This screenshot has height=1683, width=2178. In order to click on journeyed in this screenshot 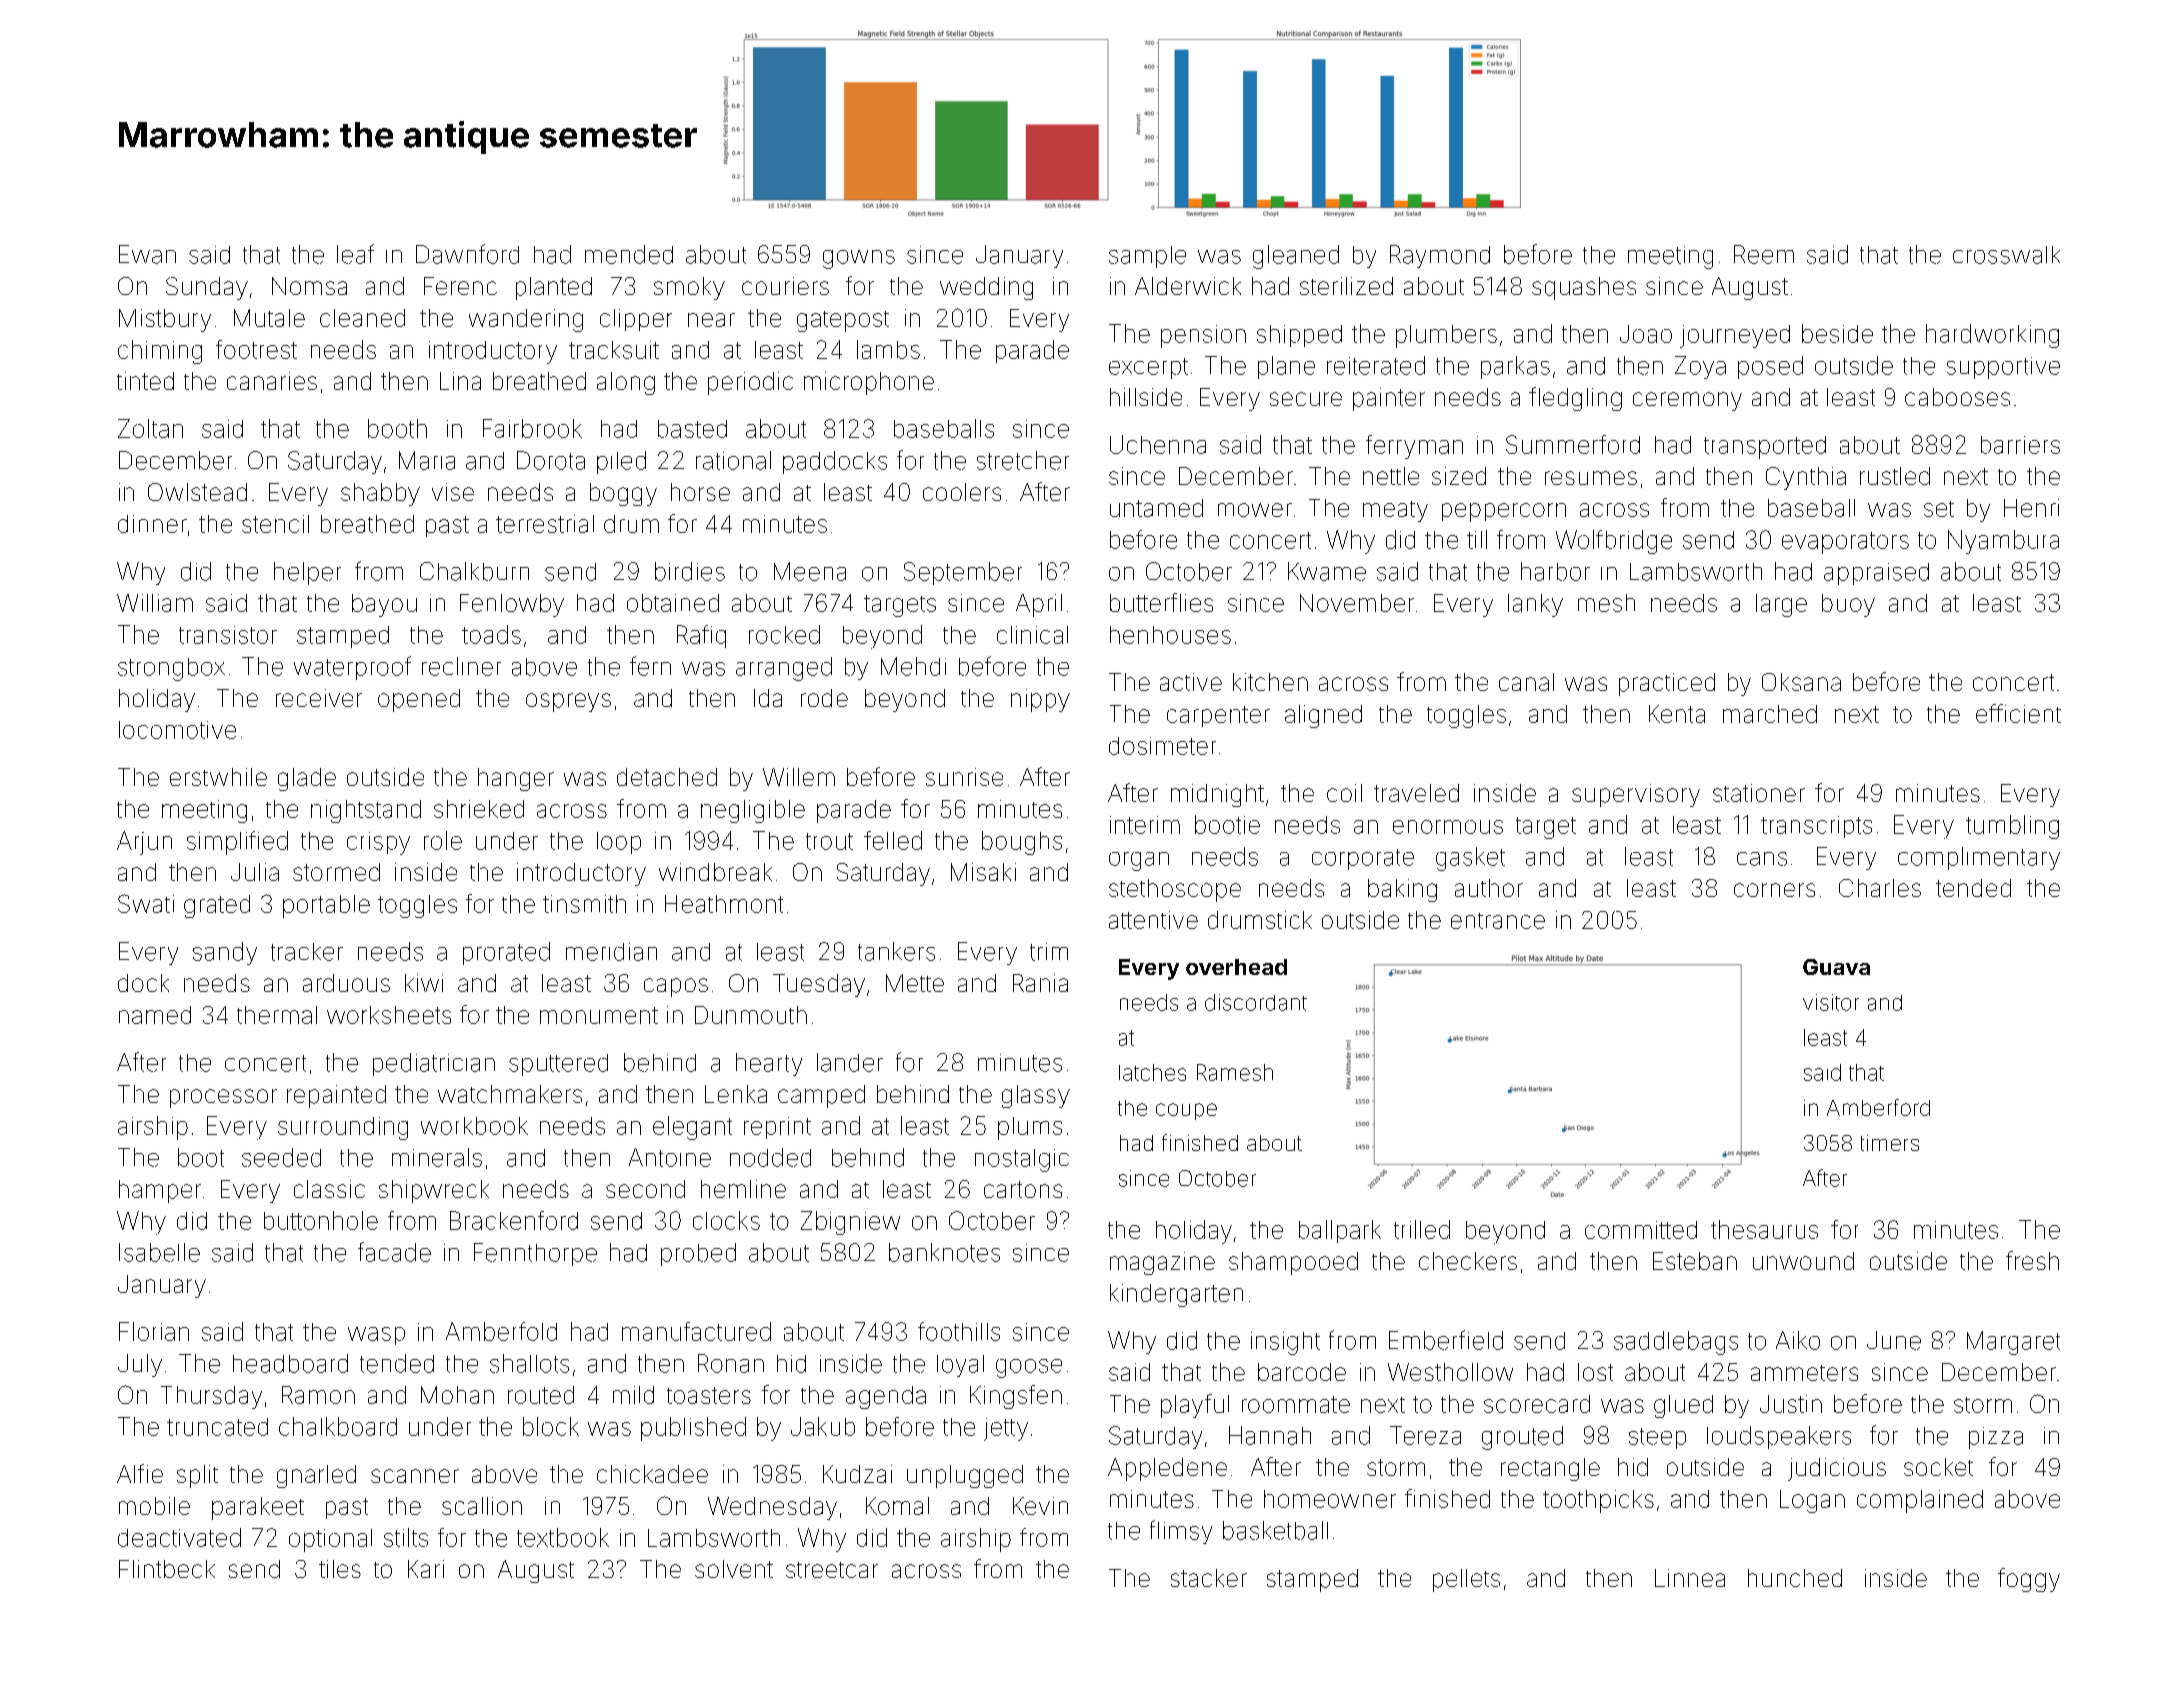, I will do `click(1735, 336)`.
